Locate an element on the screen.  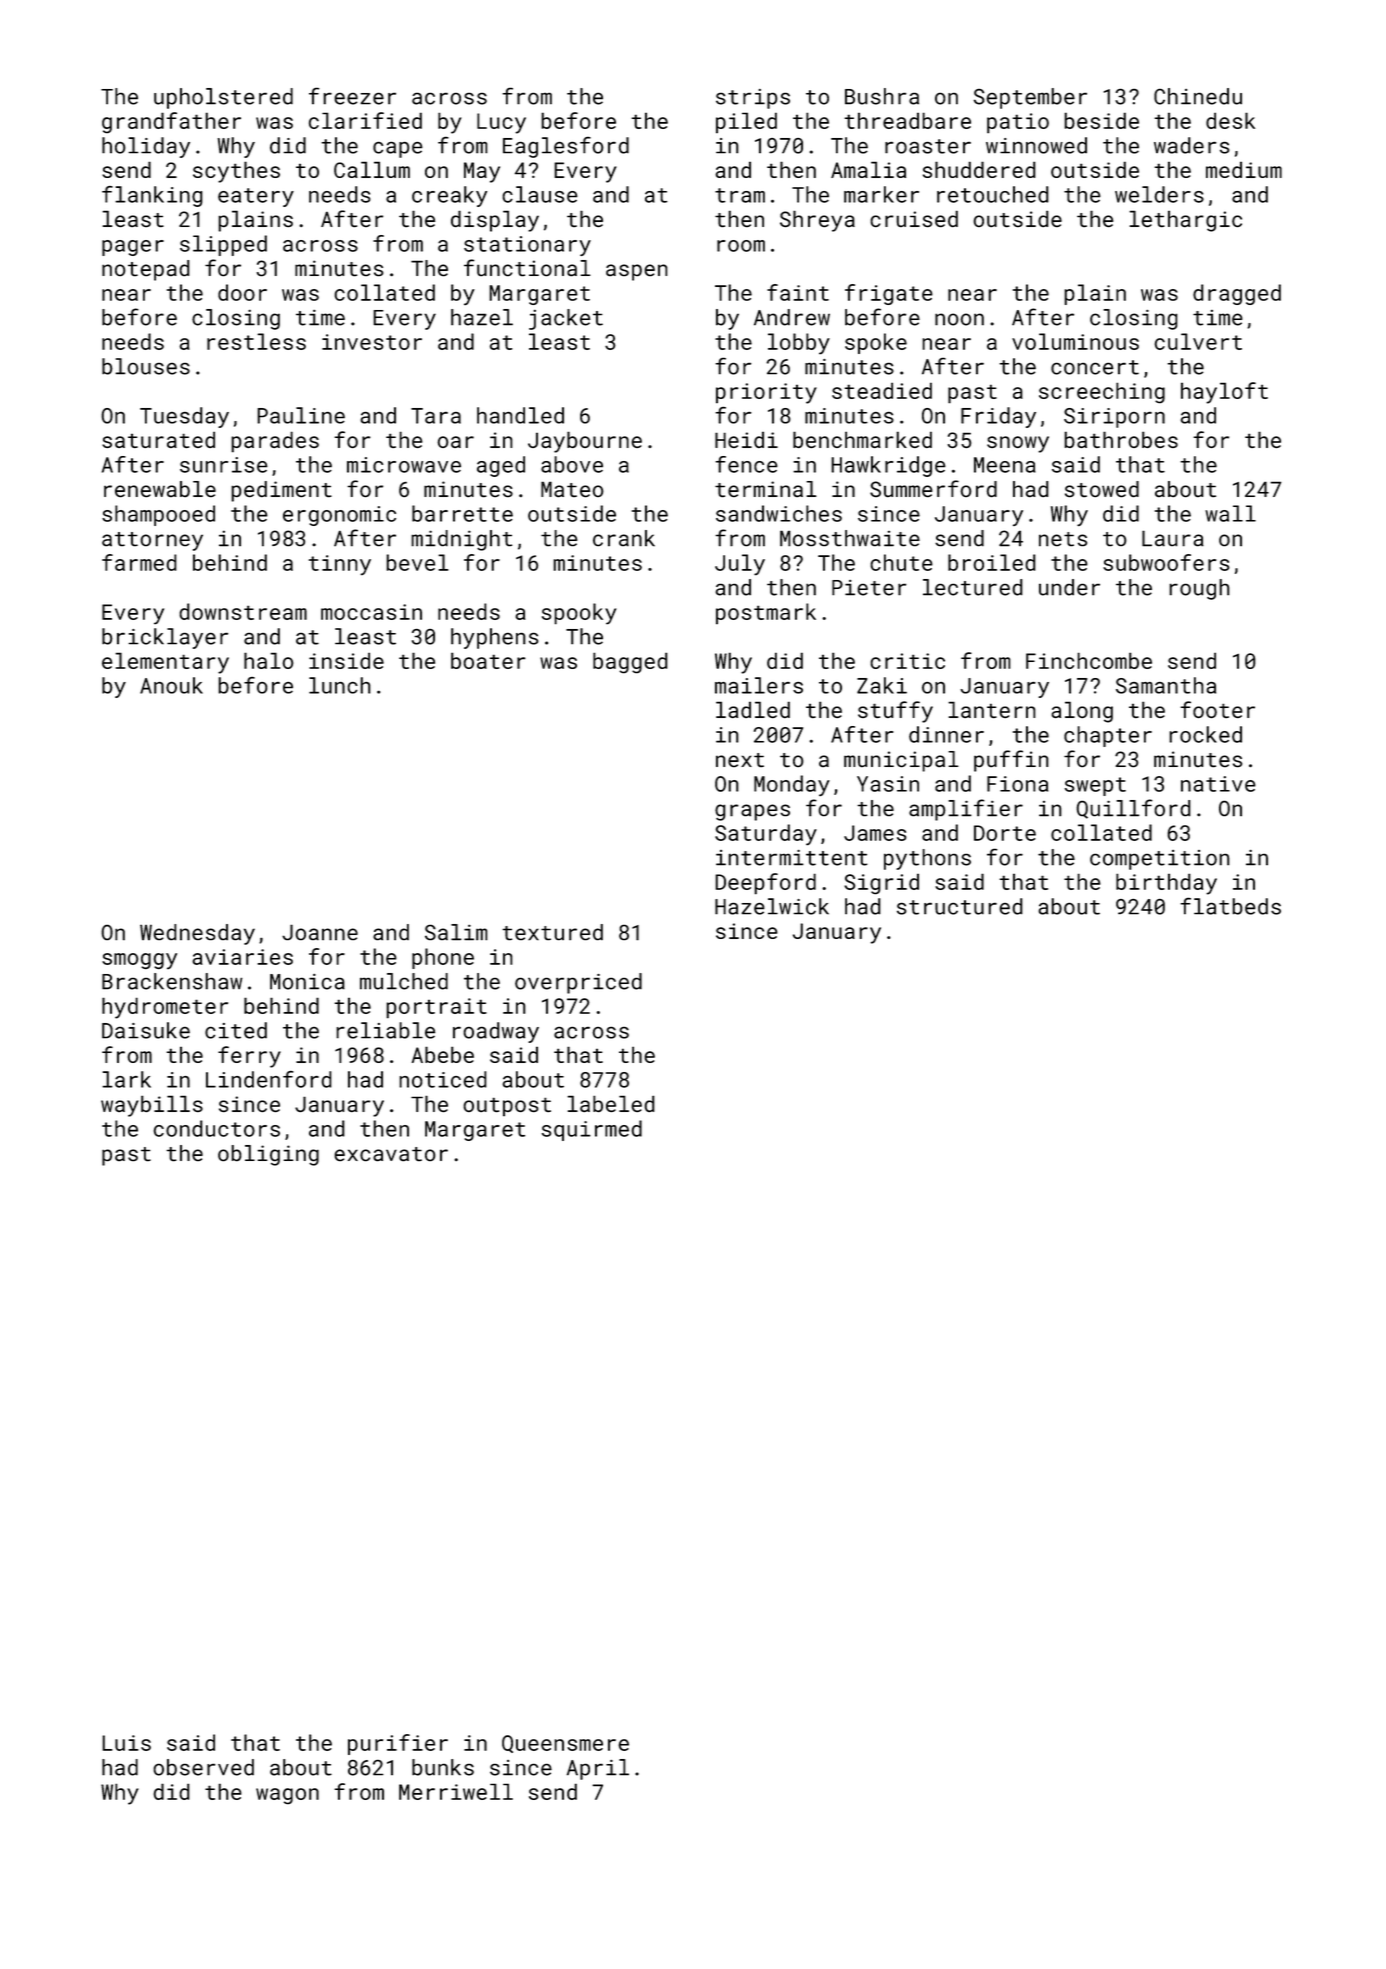
tram is located at coordinates (740, 195).
